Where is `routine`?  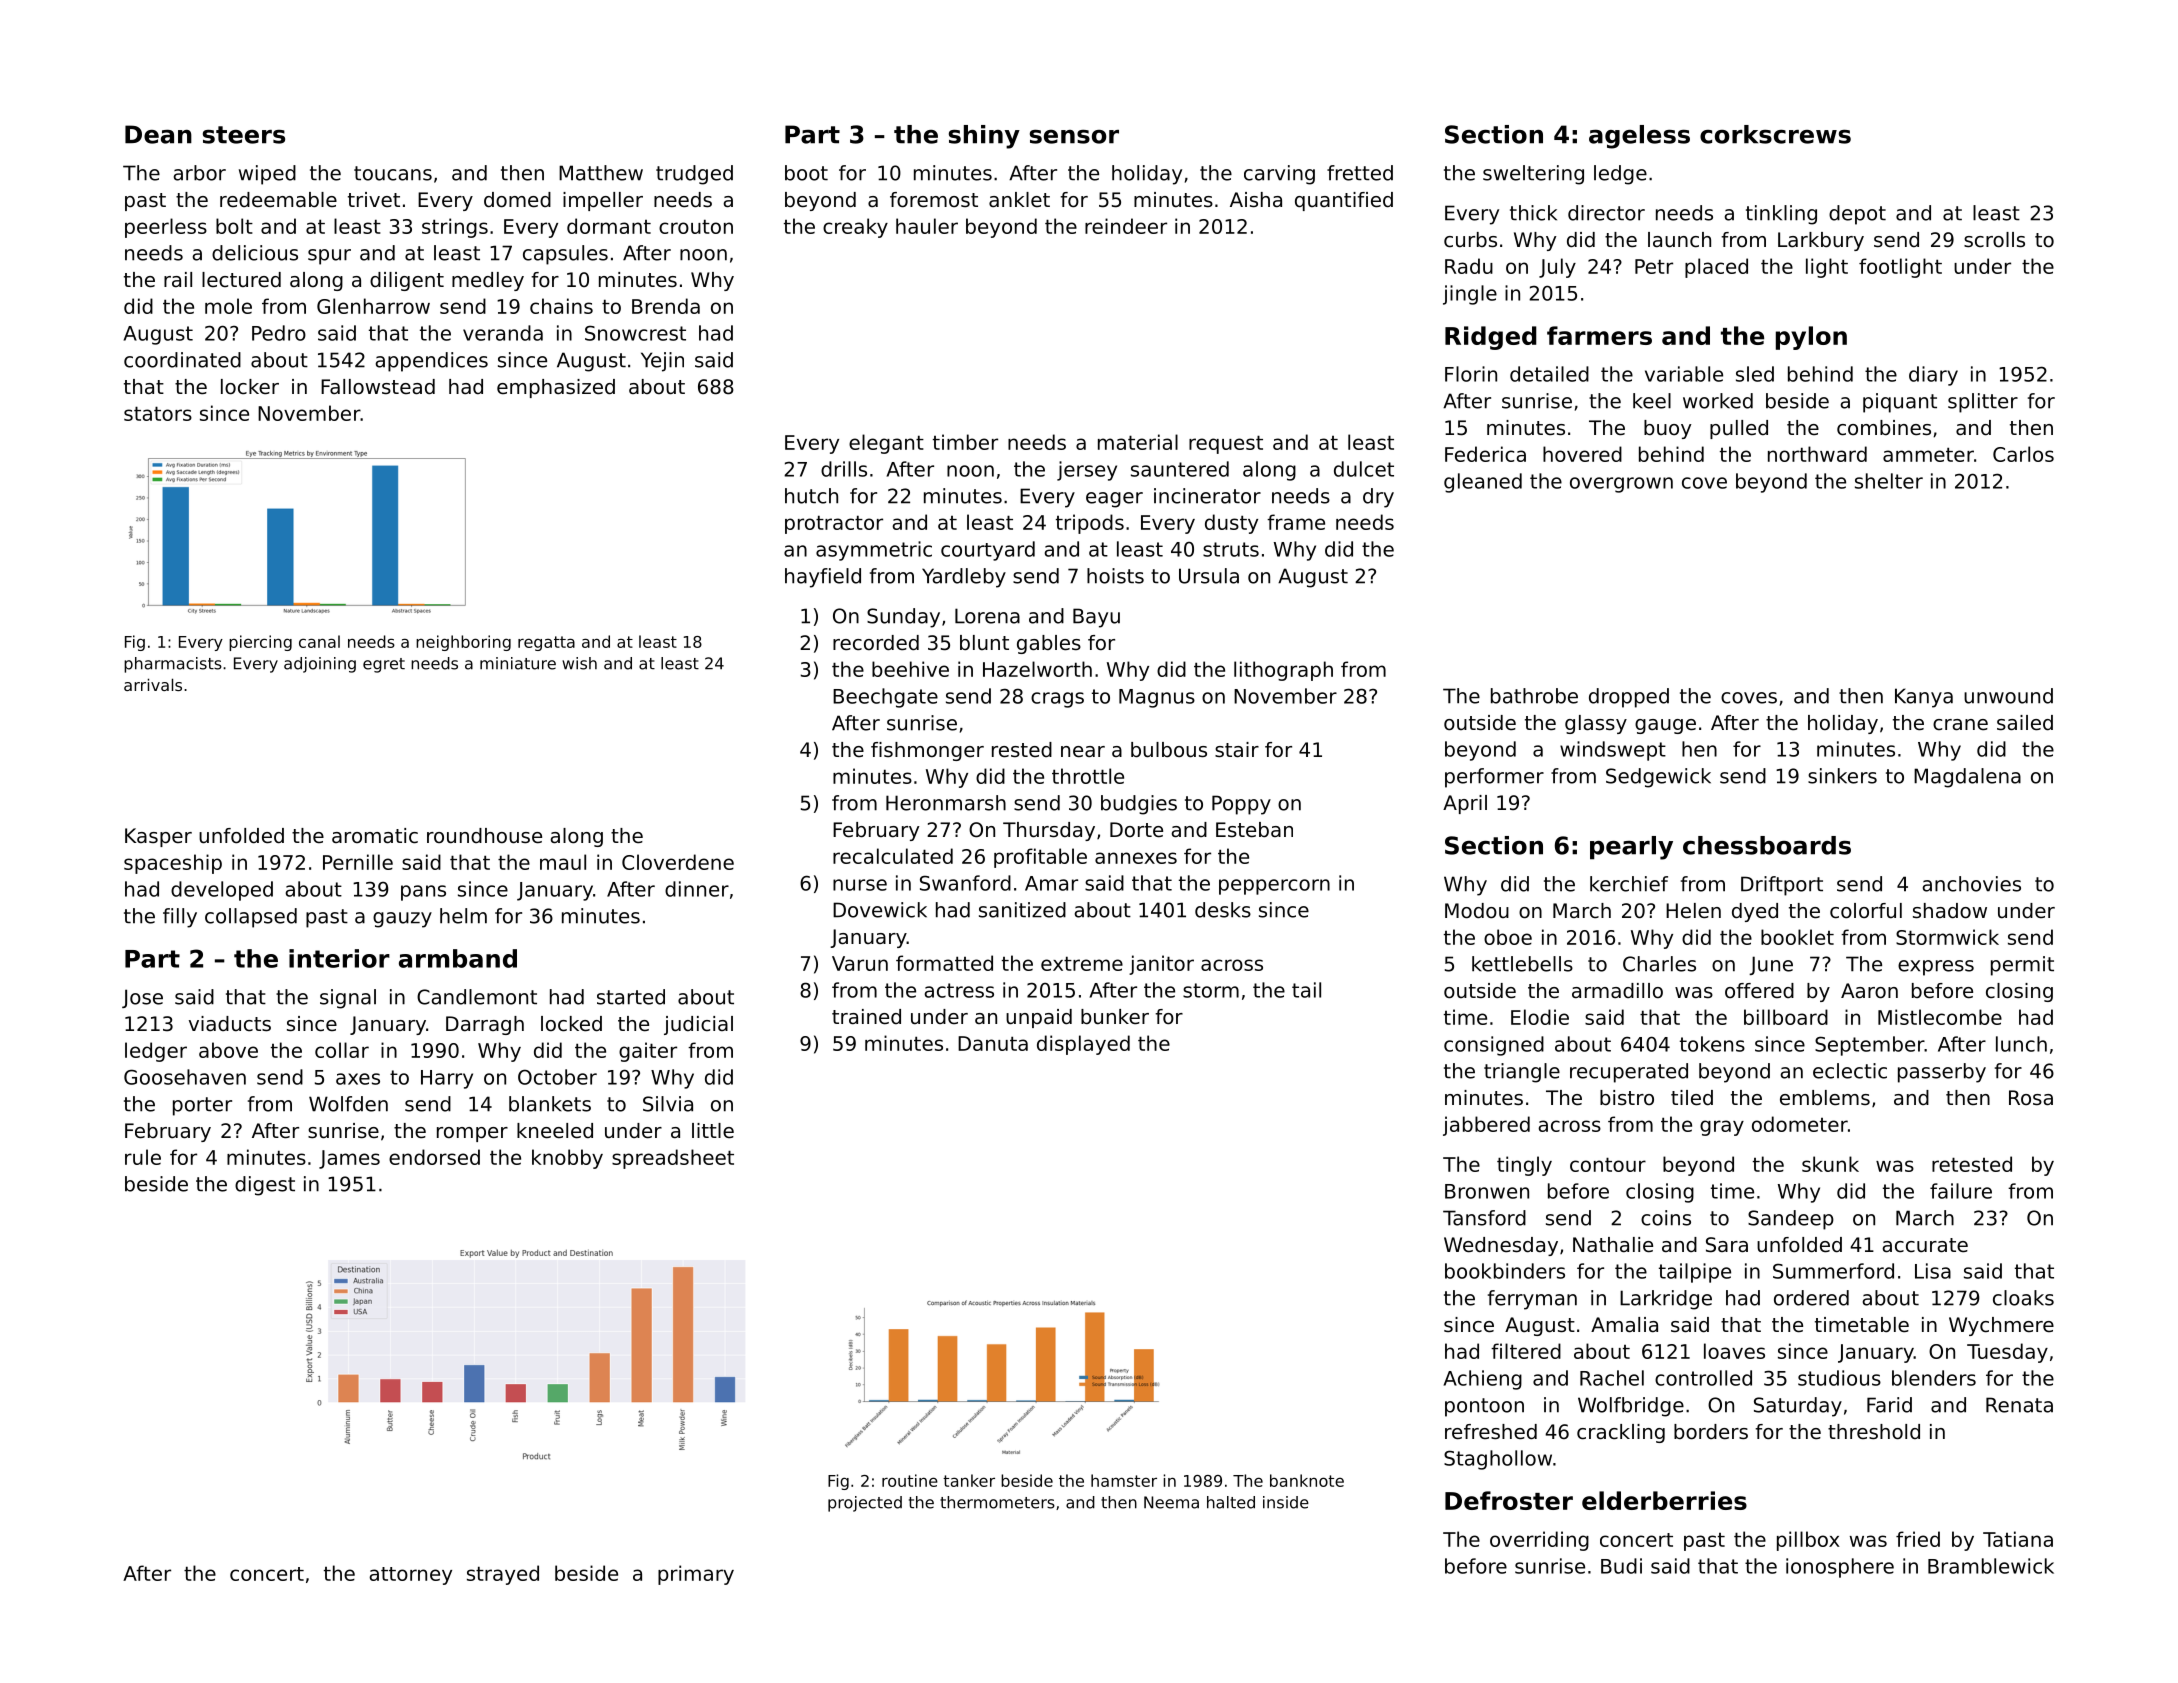 routine is located at coordinates (910, 1480).
